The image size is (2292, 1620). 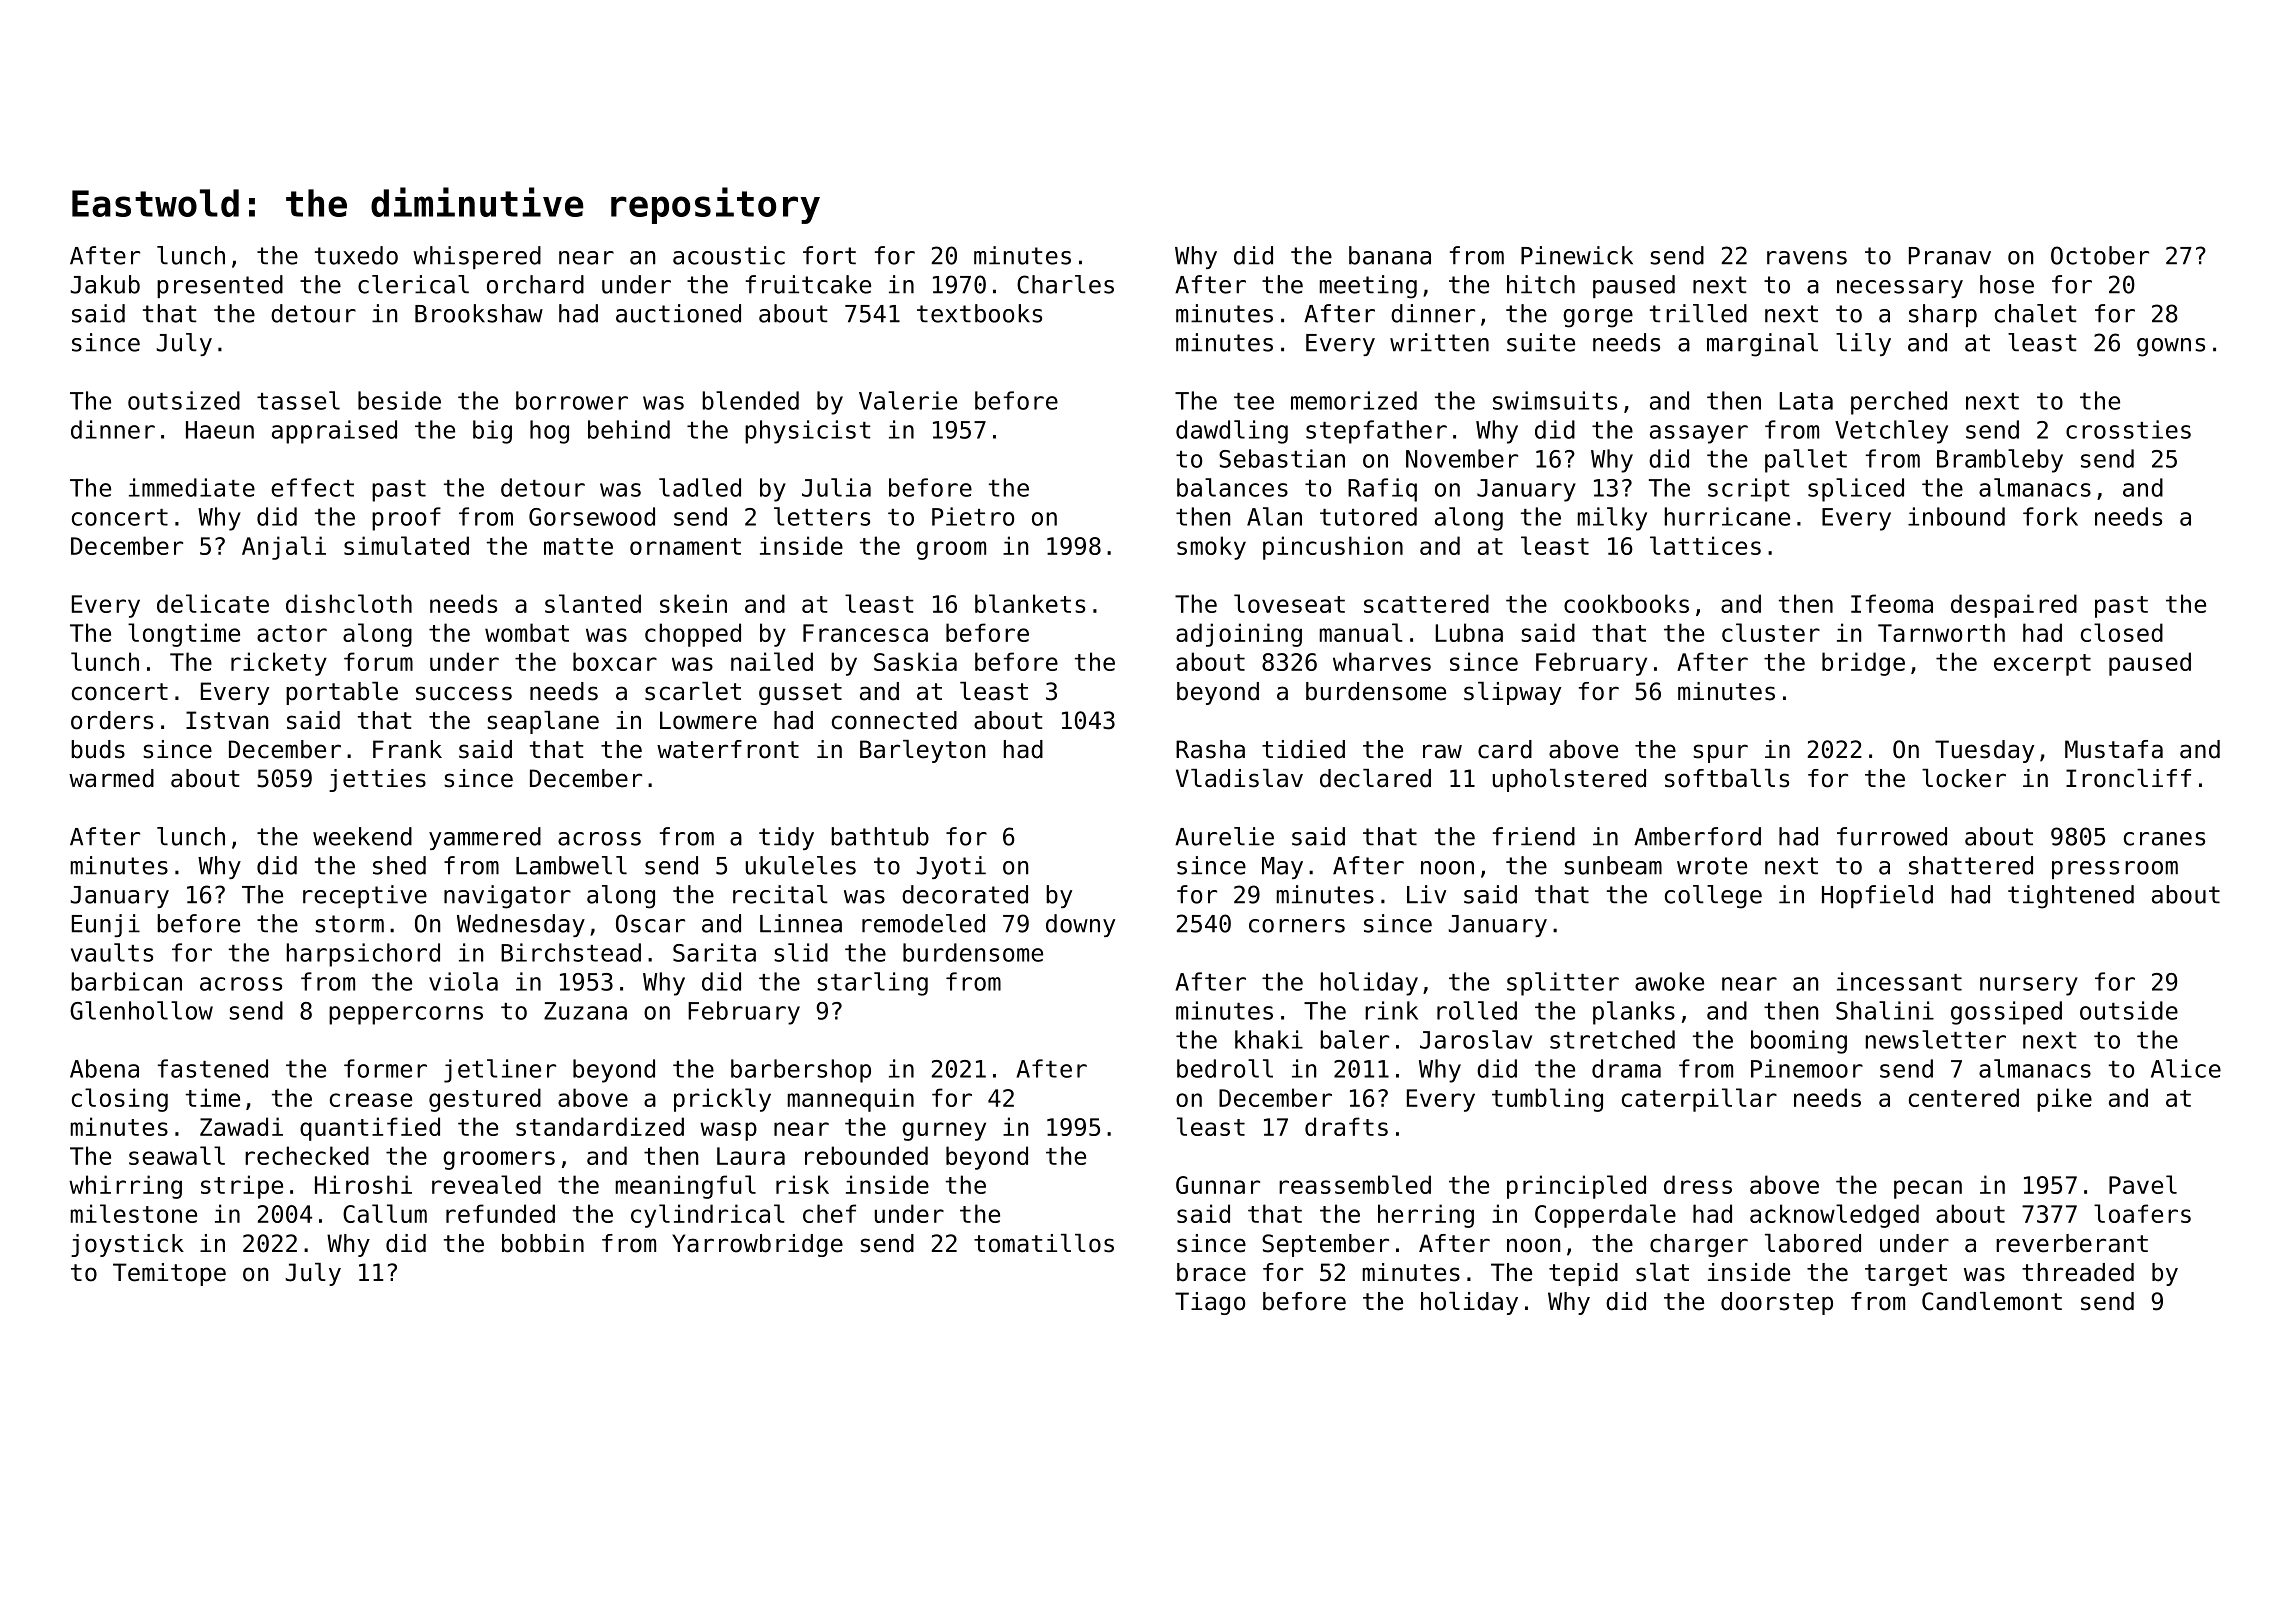 I want to click on boxcar, so click(x=615, y=661).
